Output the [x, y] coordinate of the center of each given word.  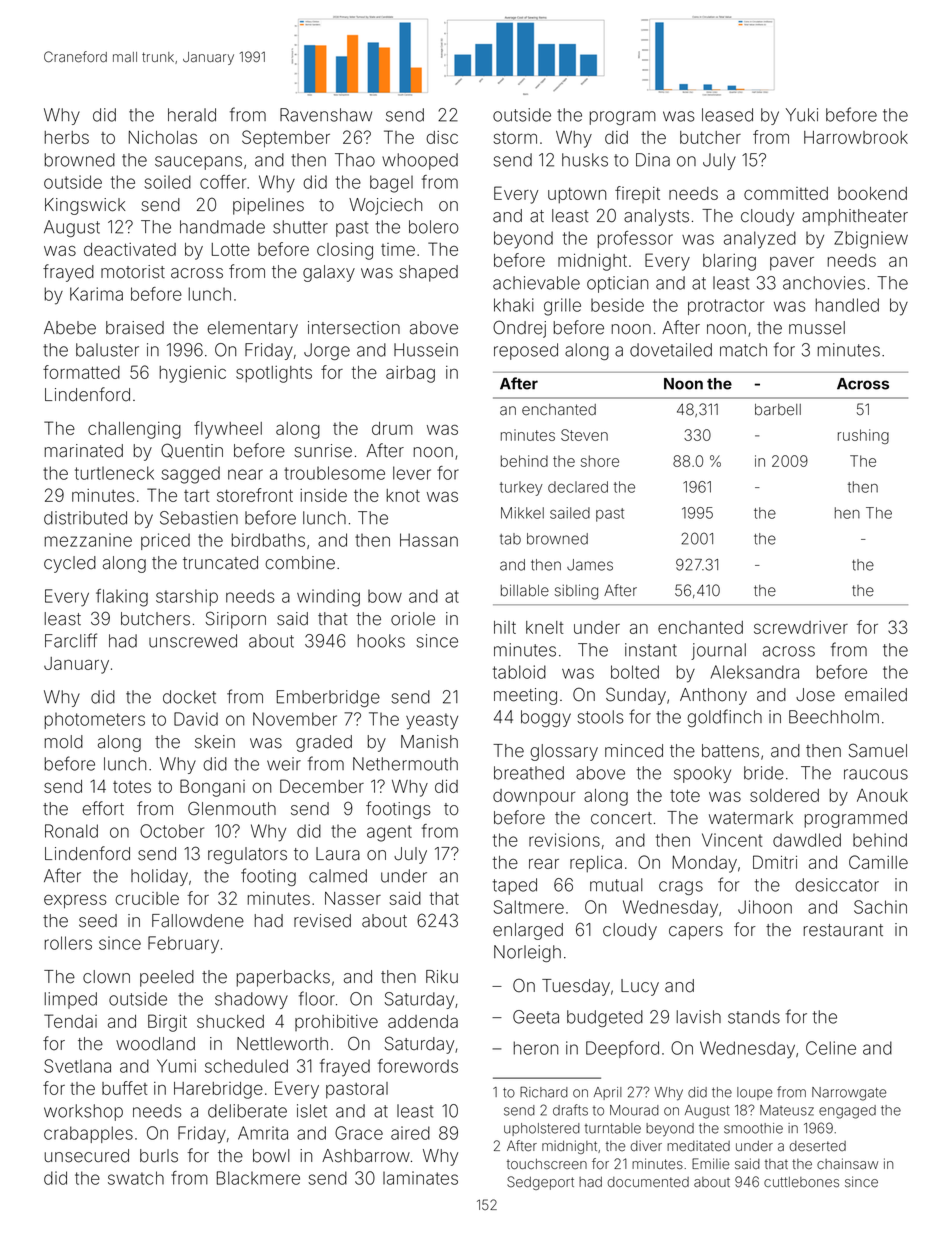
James [590, 565]
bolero [434, 227]
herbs [67, 137]
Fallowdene [198, 921]
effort [103, 808]
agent [389, 833]
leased [727, 115]
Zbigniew [871, 240]
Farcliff [71, 640]
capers [696, 933]
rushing [863, 436]
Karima [96, 294]
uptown [577, 196]
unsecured [87, 1156]
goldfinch [724, 718]
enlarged [528, 931]
